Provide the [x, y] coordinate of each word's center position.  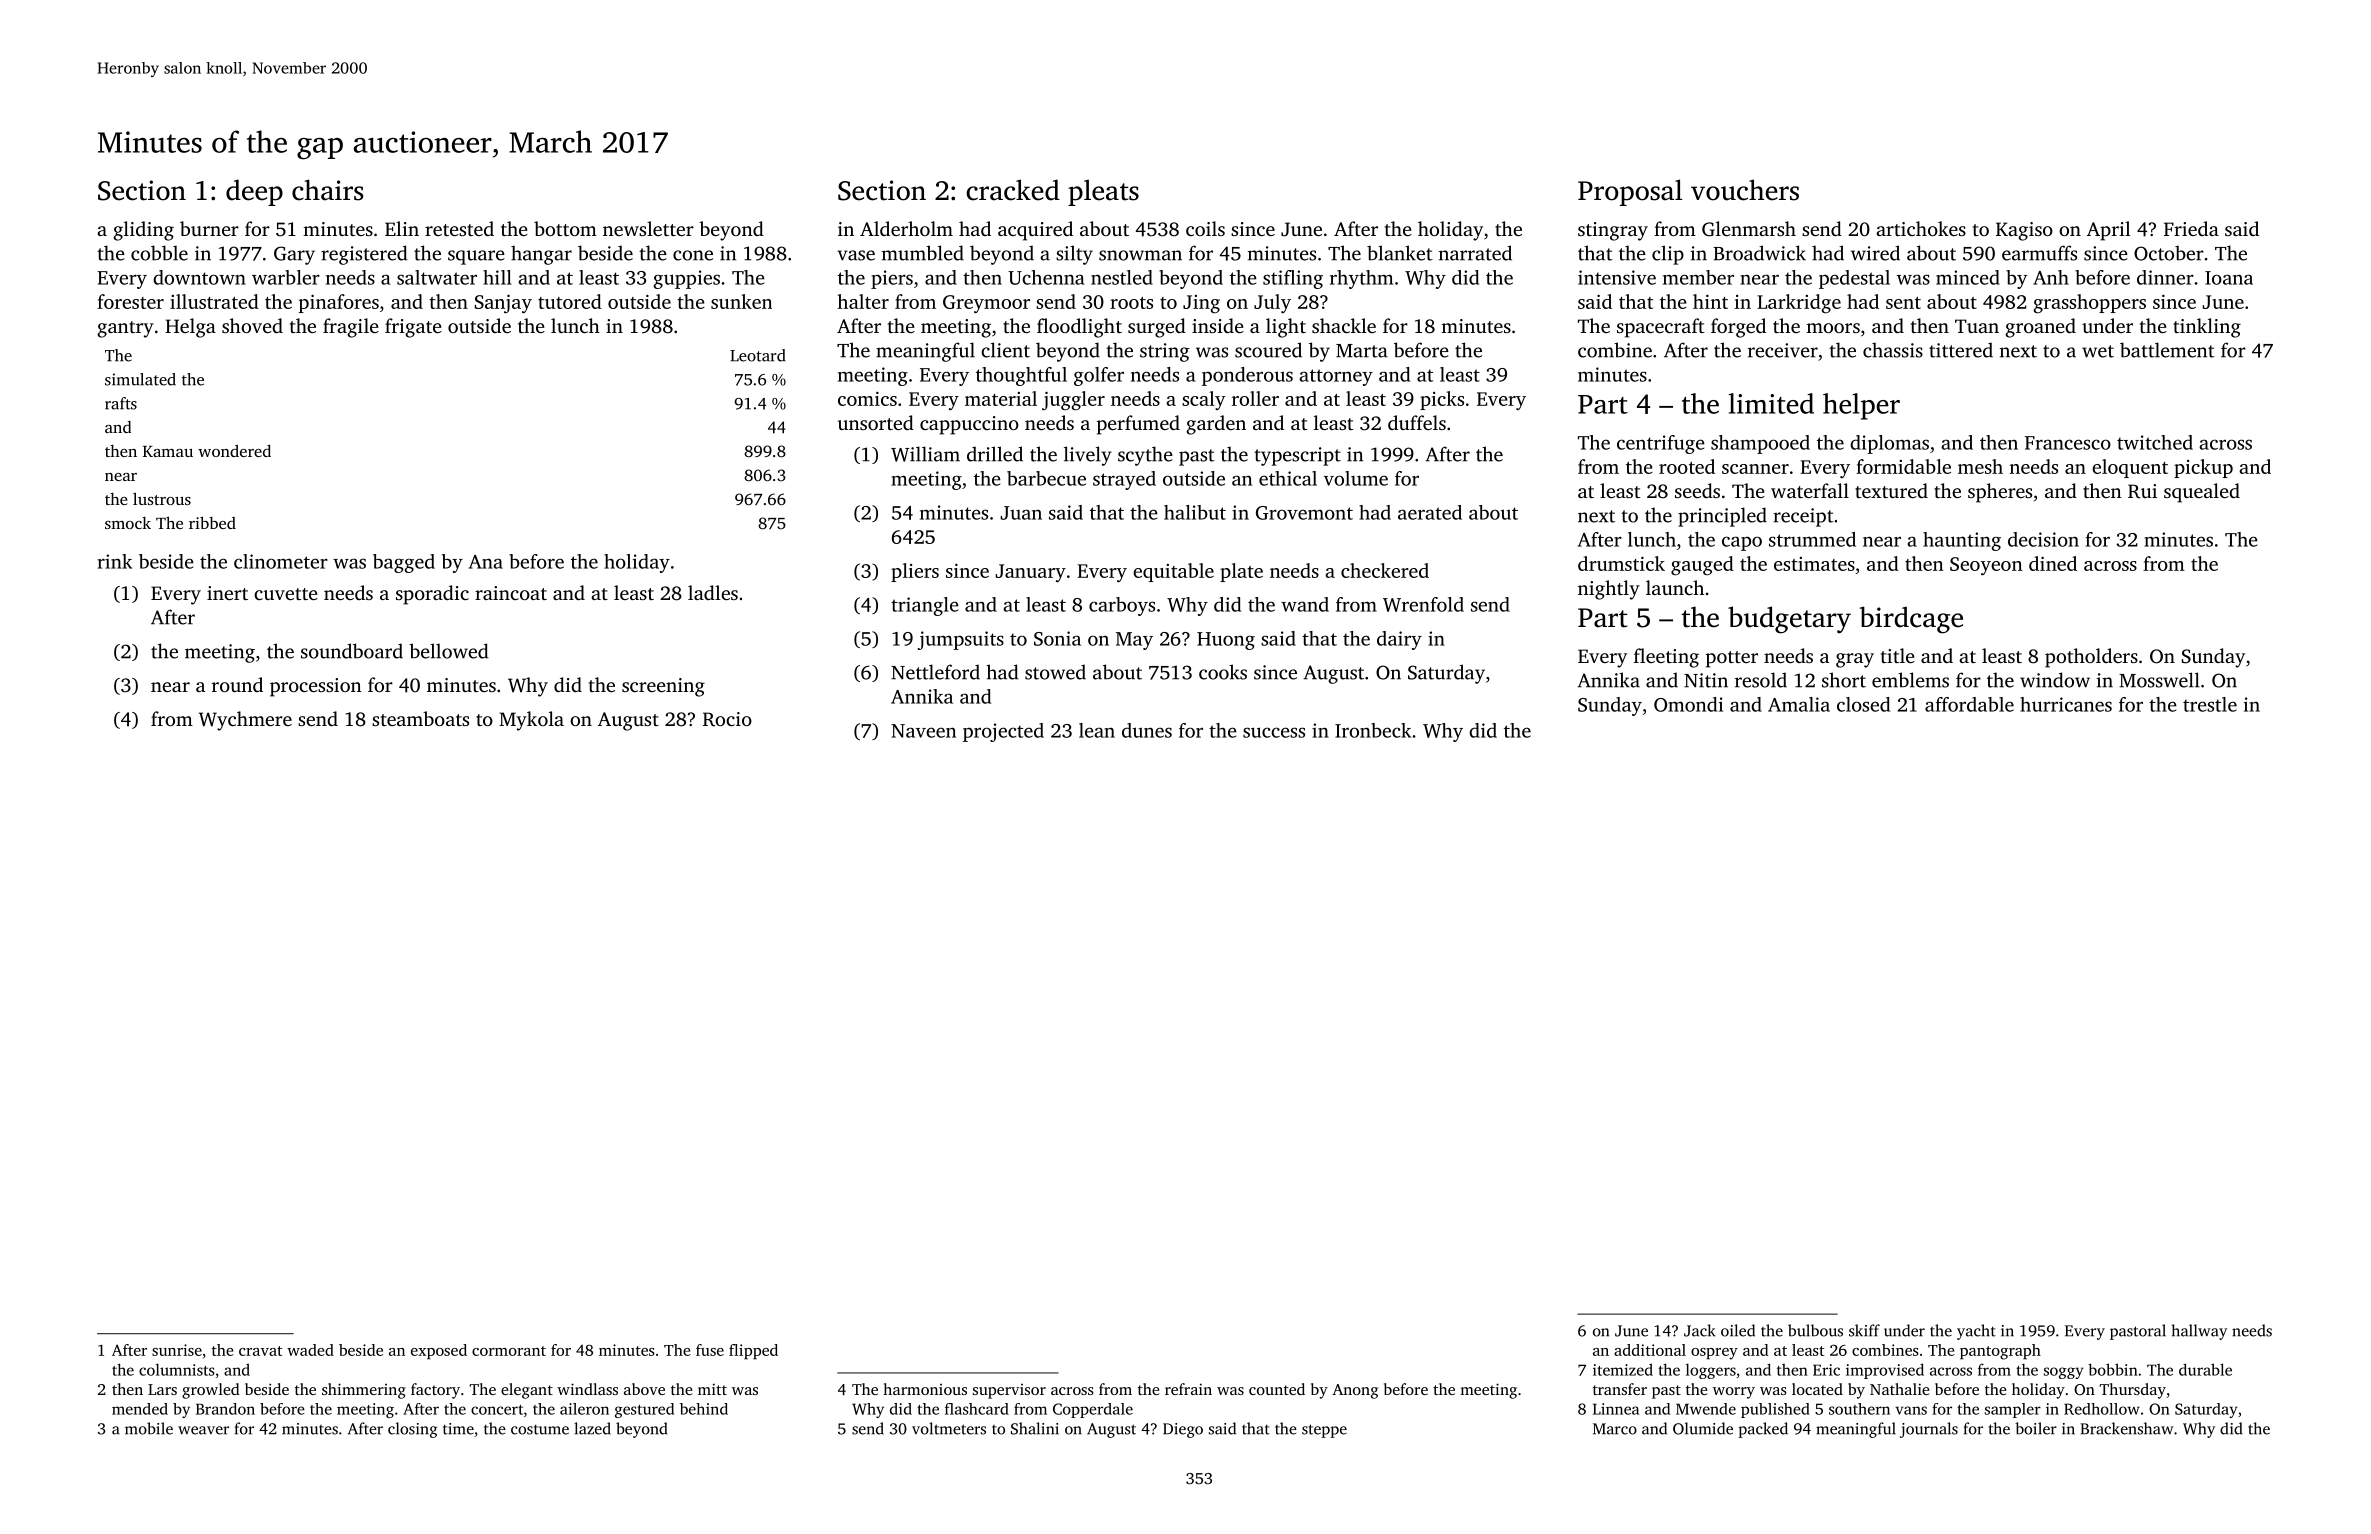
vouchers [1745, 190]
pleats [1103, 192]
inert [227, 593]
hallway [2199, 1332]
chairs [327, 190]
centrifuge [1661, 444]
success [1274, 732]
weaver [203, 1430]
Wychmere [245, 721]
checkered [1385, 570]
